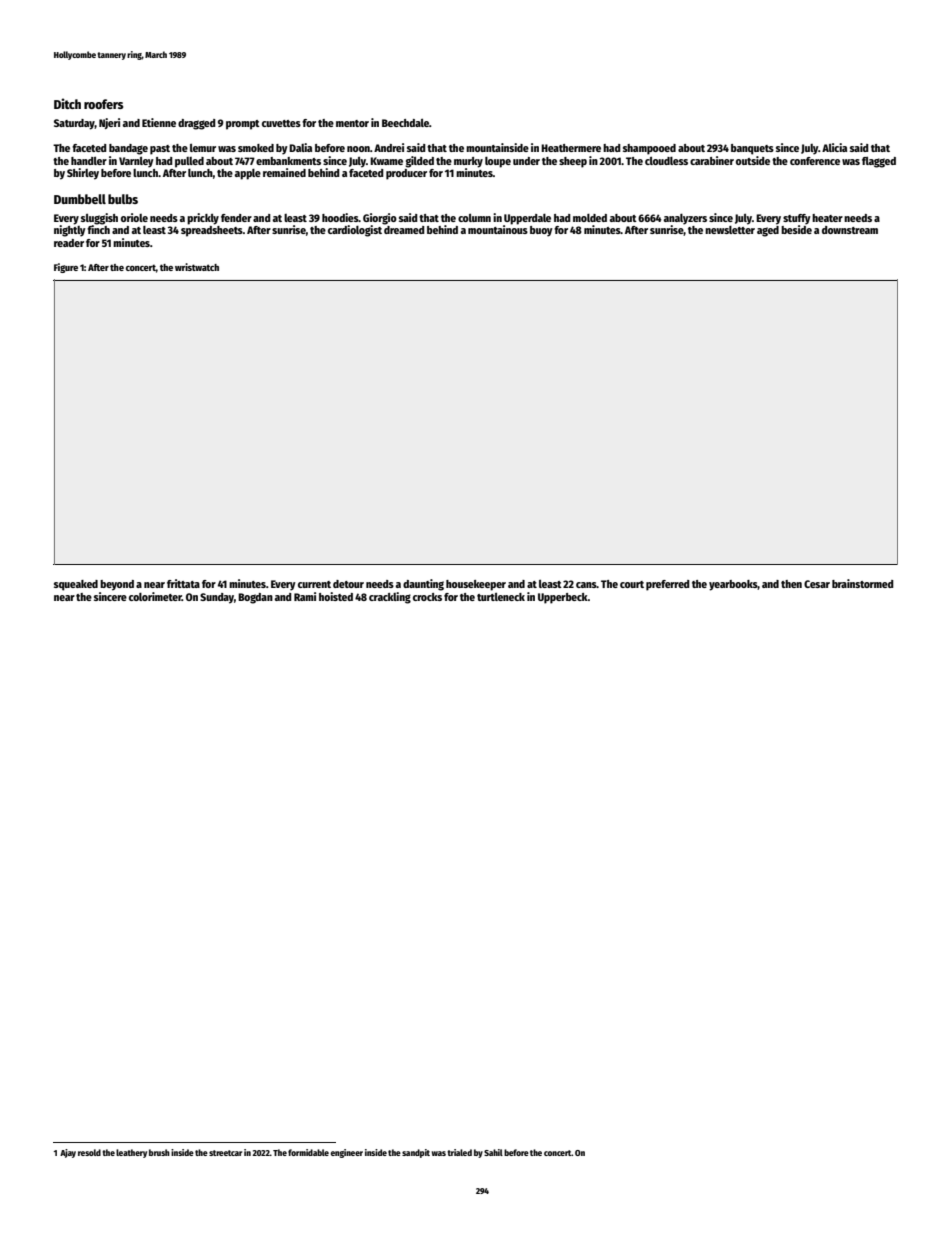  I want to click on frittata, so click(183, 583).
